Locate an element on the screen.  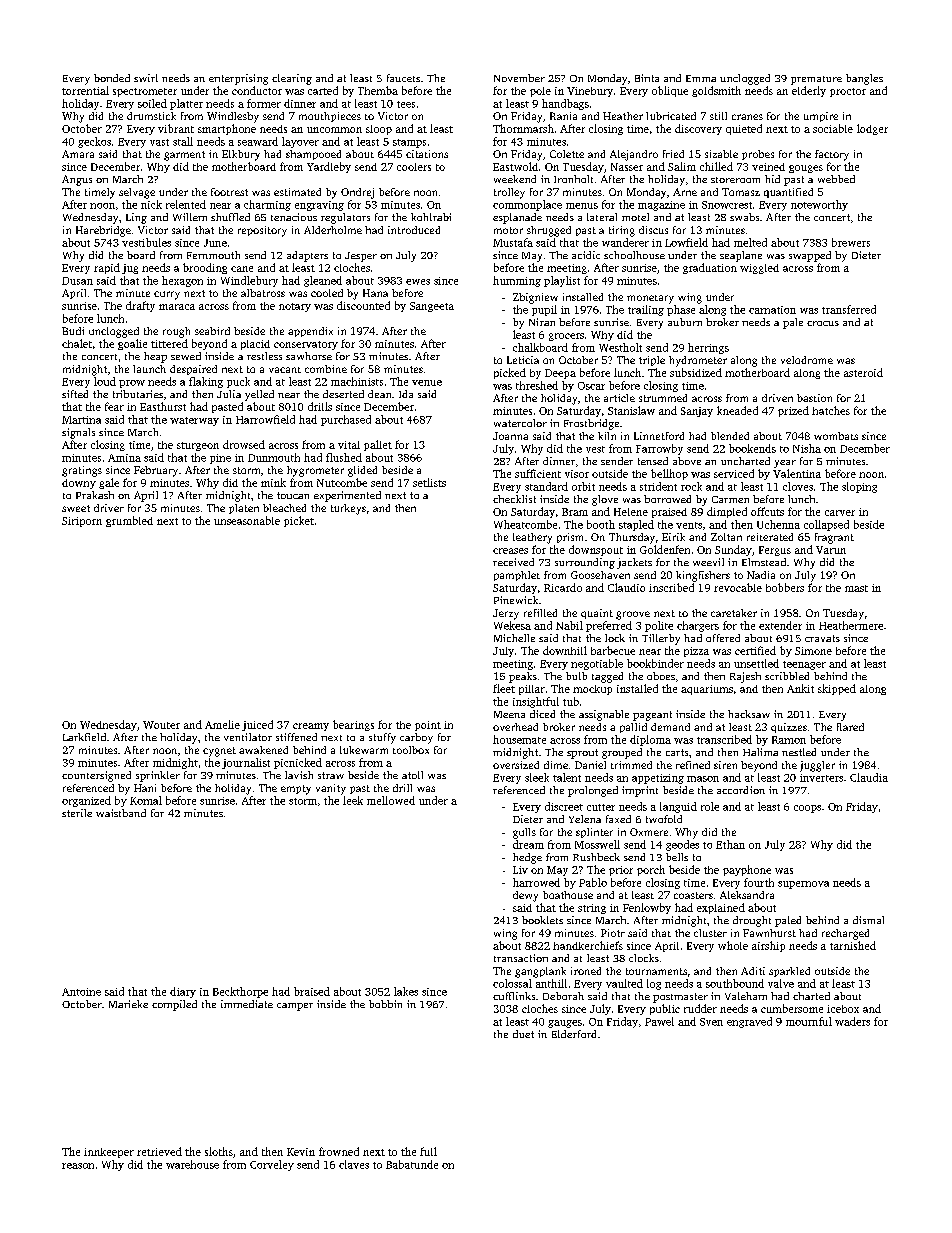
Westholt is located at coordinates (620, 347).
